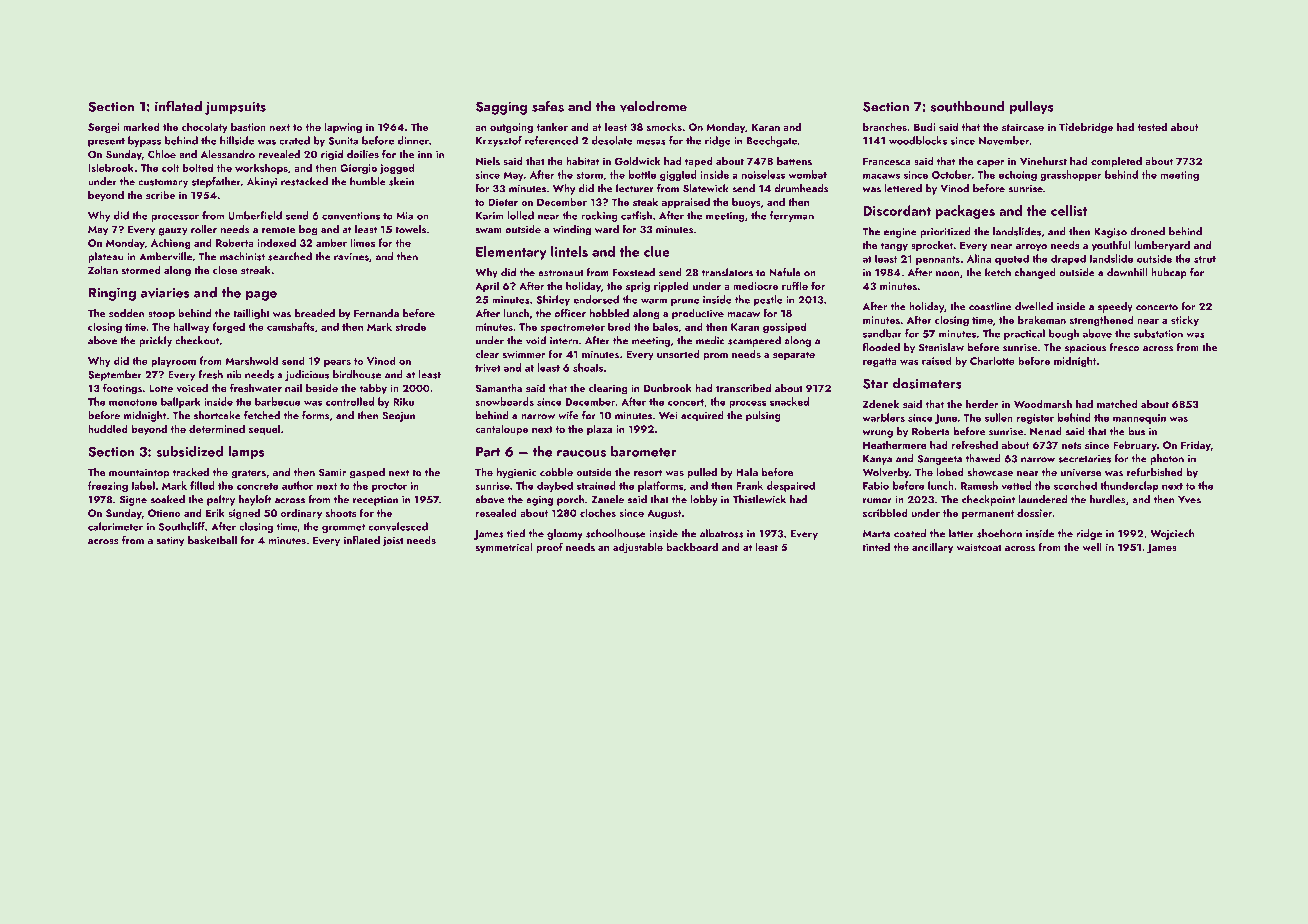 The height and width of the screenshot is (924, 1308). Describe the element at coordinates (643, 451) in the screenshot. I see `barometer` at that location.
